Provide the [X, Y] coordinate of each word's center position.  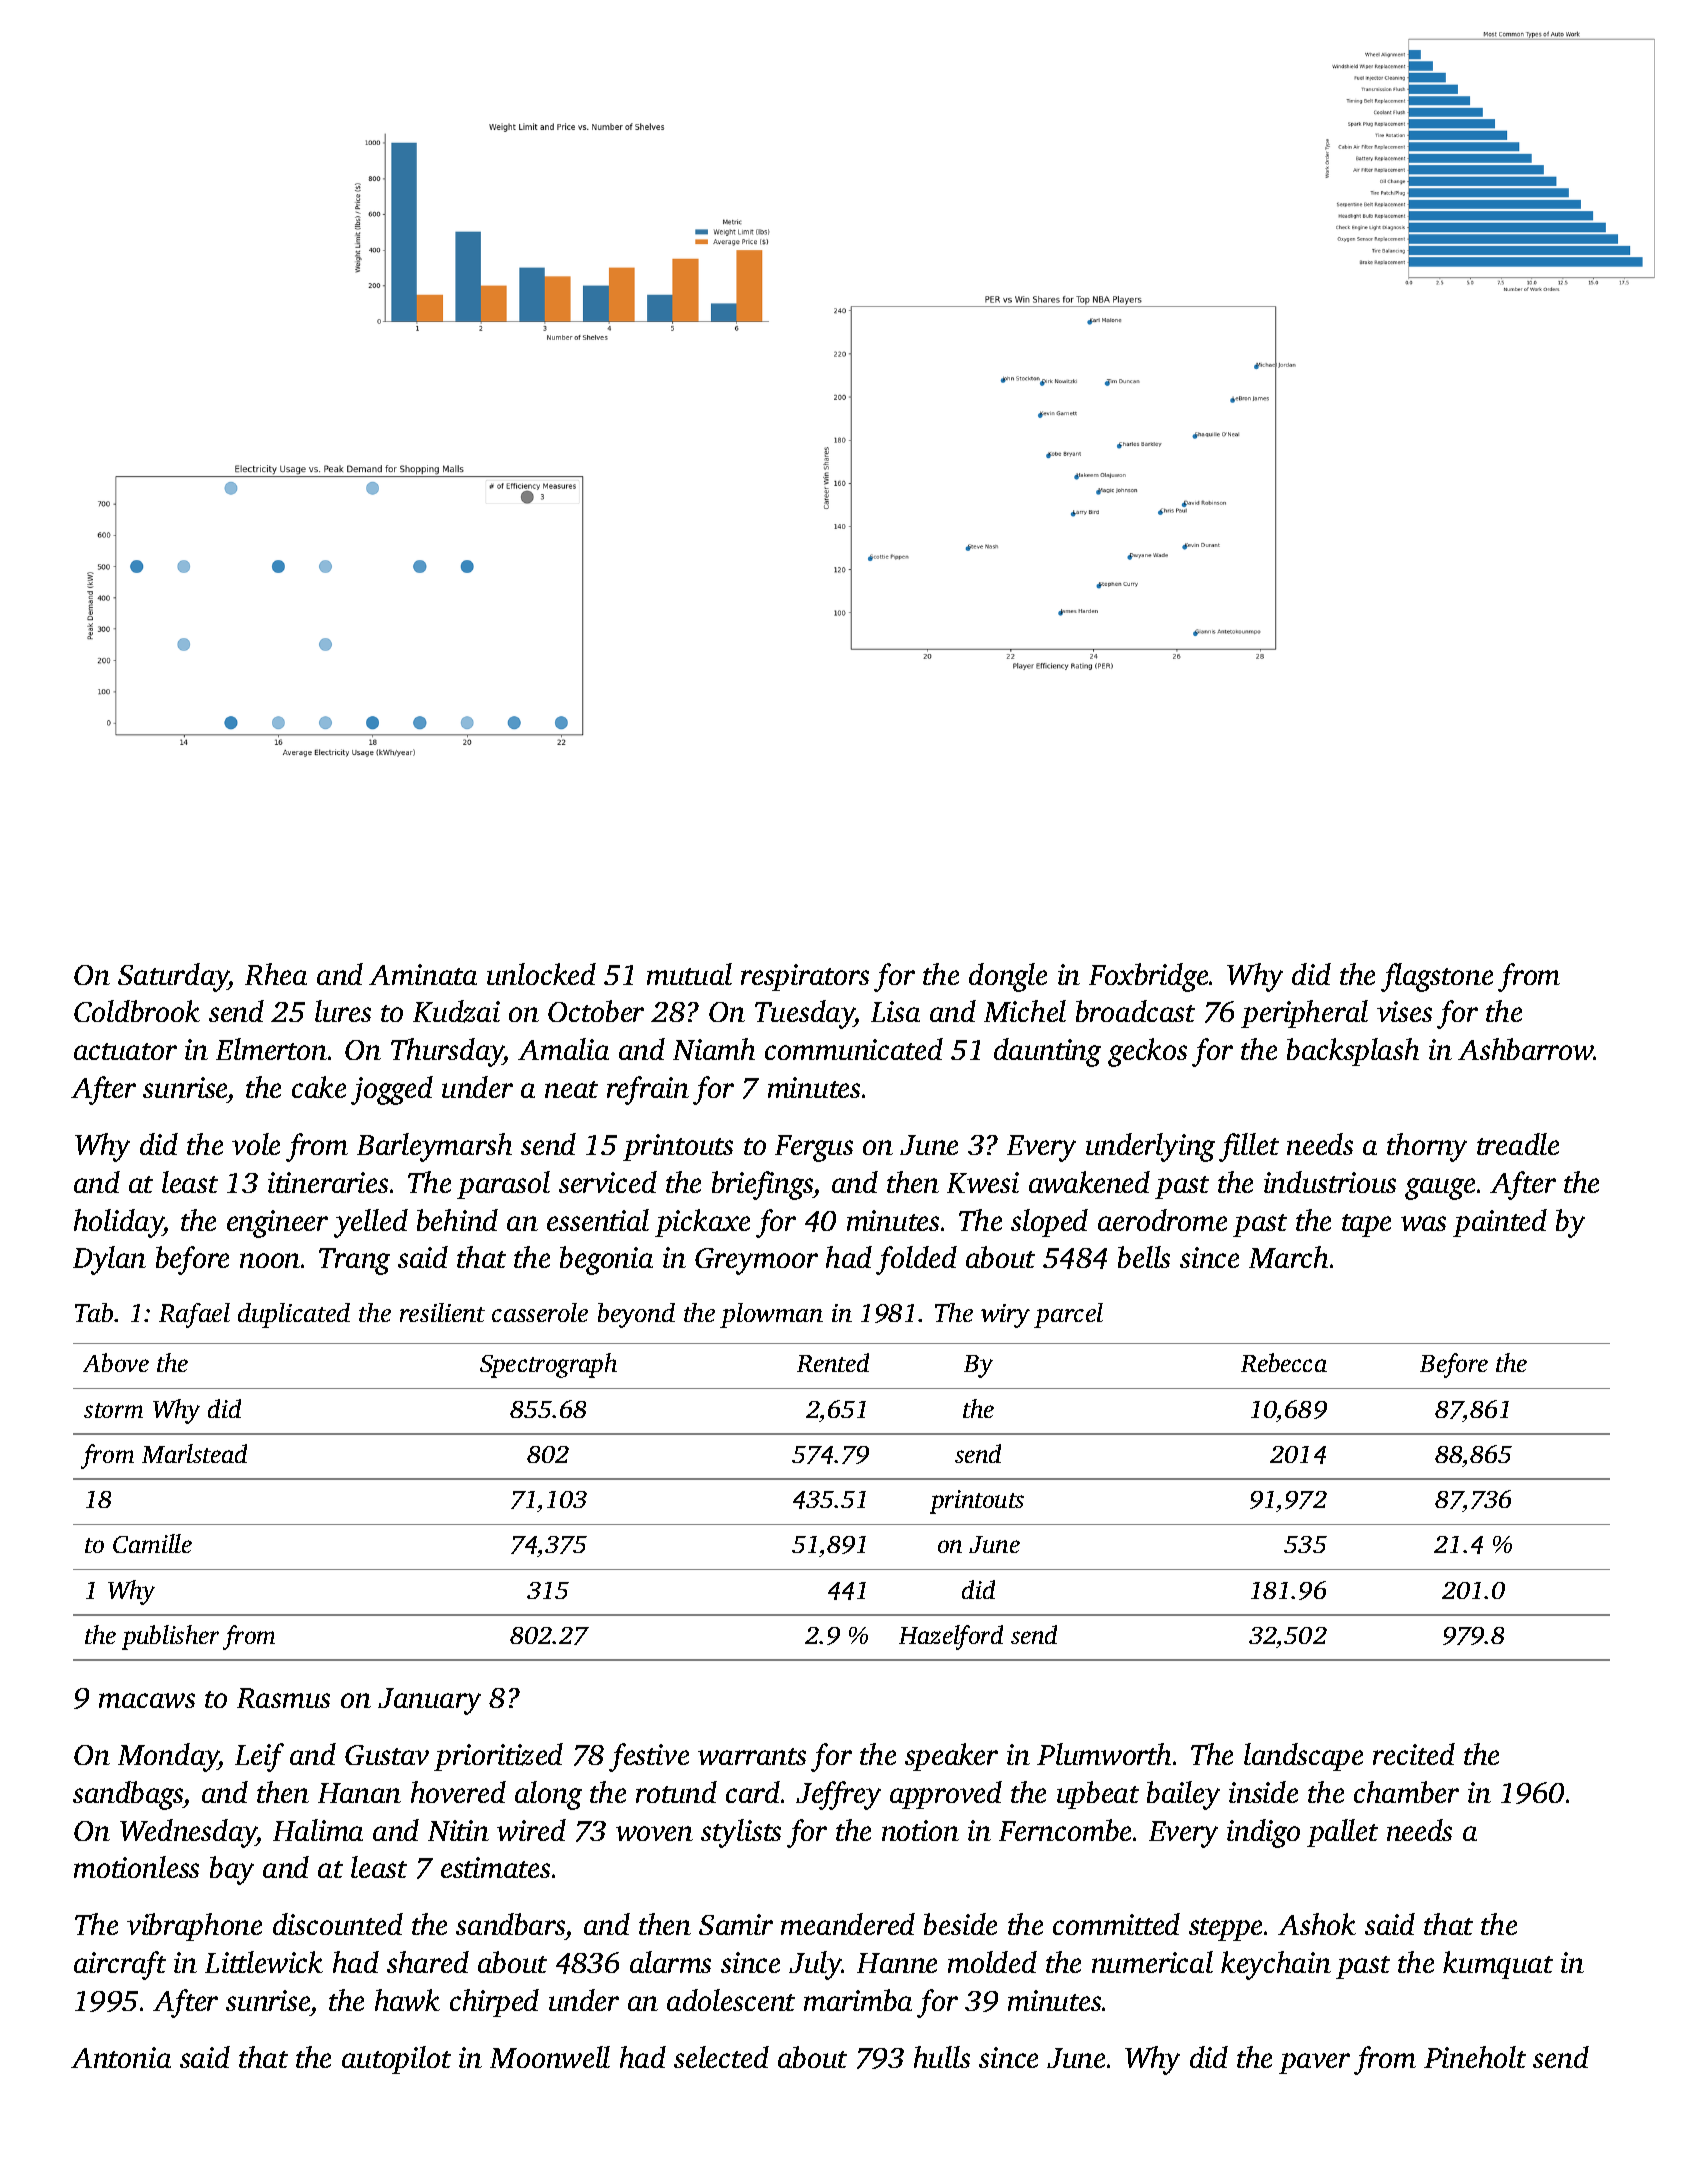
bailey [1183, 1795]
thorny [1427, 1147]
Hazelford [951, 1637]
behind [457, 1220]
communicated [854, 1049]
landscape [1303, 1757]
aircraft [120, 1965]
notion [920, 1830]
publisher [170, 1637]
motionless [136, 1867]
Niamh [714, 1049]
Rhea [276, 974]
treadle [1518, 1144]
